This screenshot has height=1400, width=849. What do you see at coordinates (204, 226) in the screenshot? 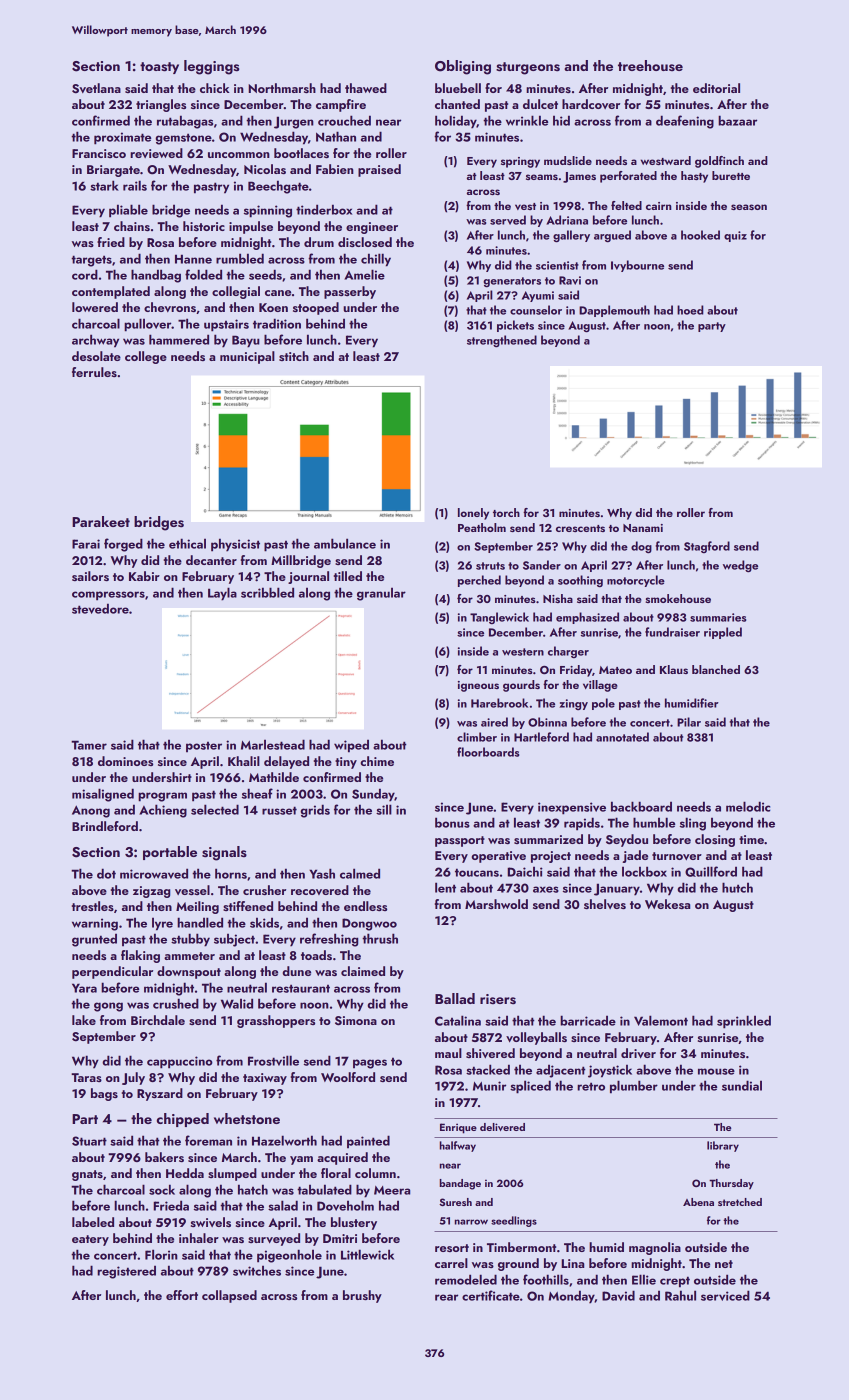
I see `historic` at bounding box center [204, 226].
